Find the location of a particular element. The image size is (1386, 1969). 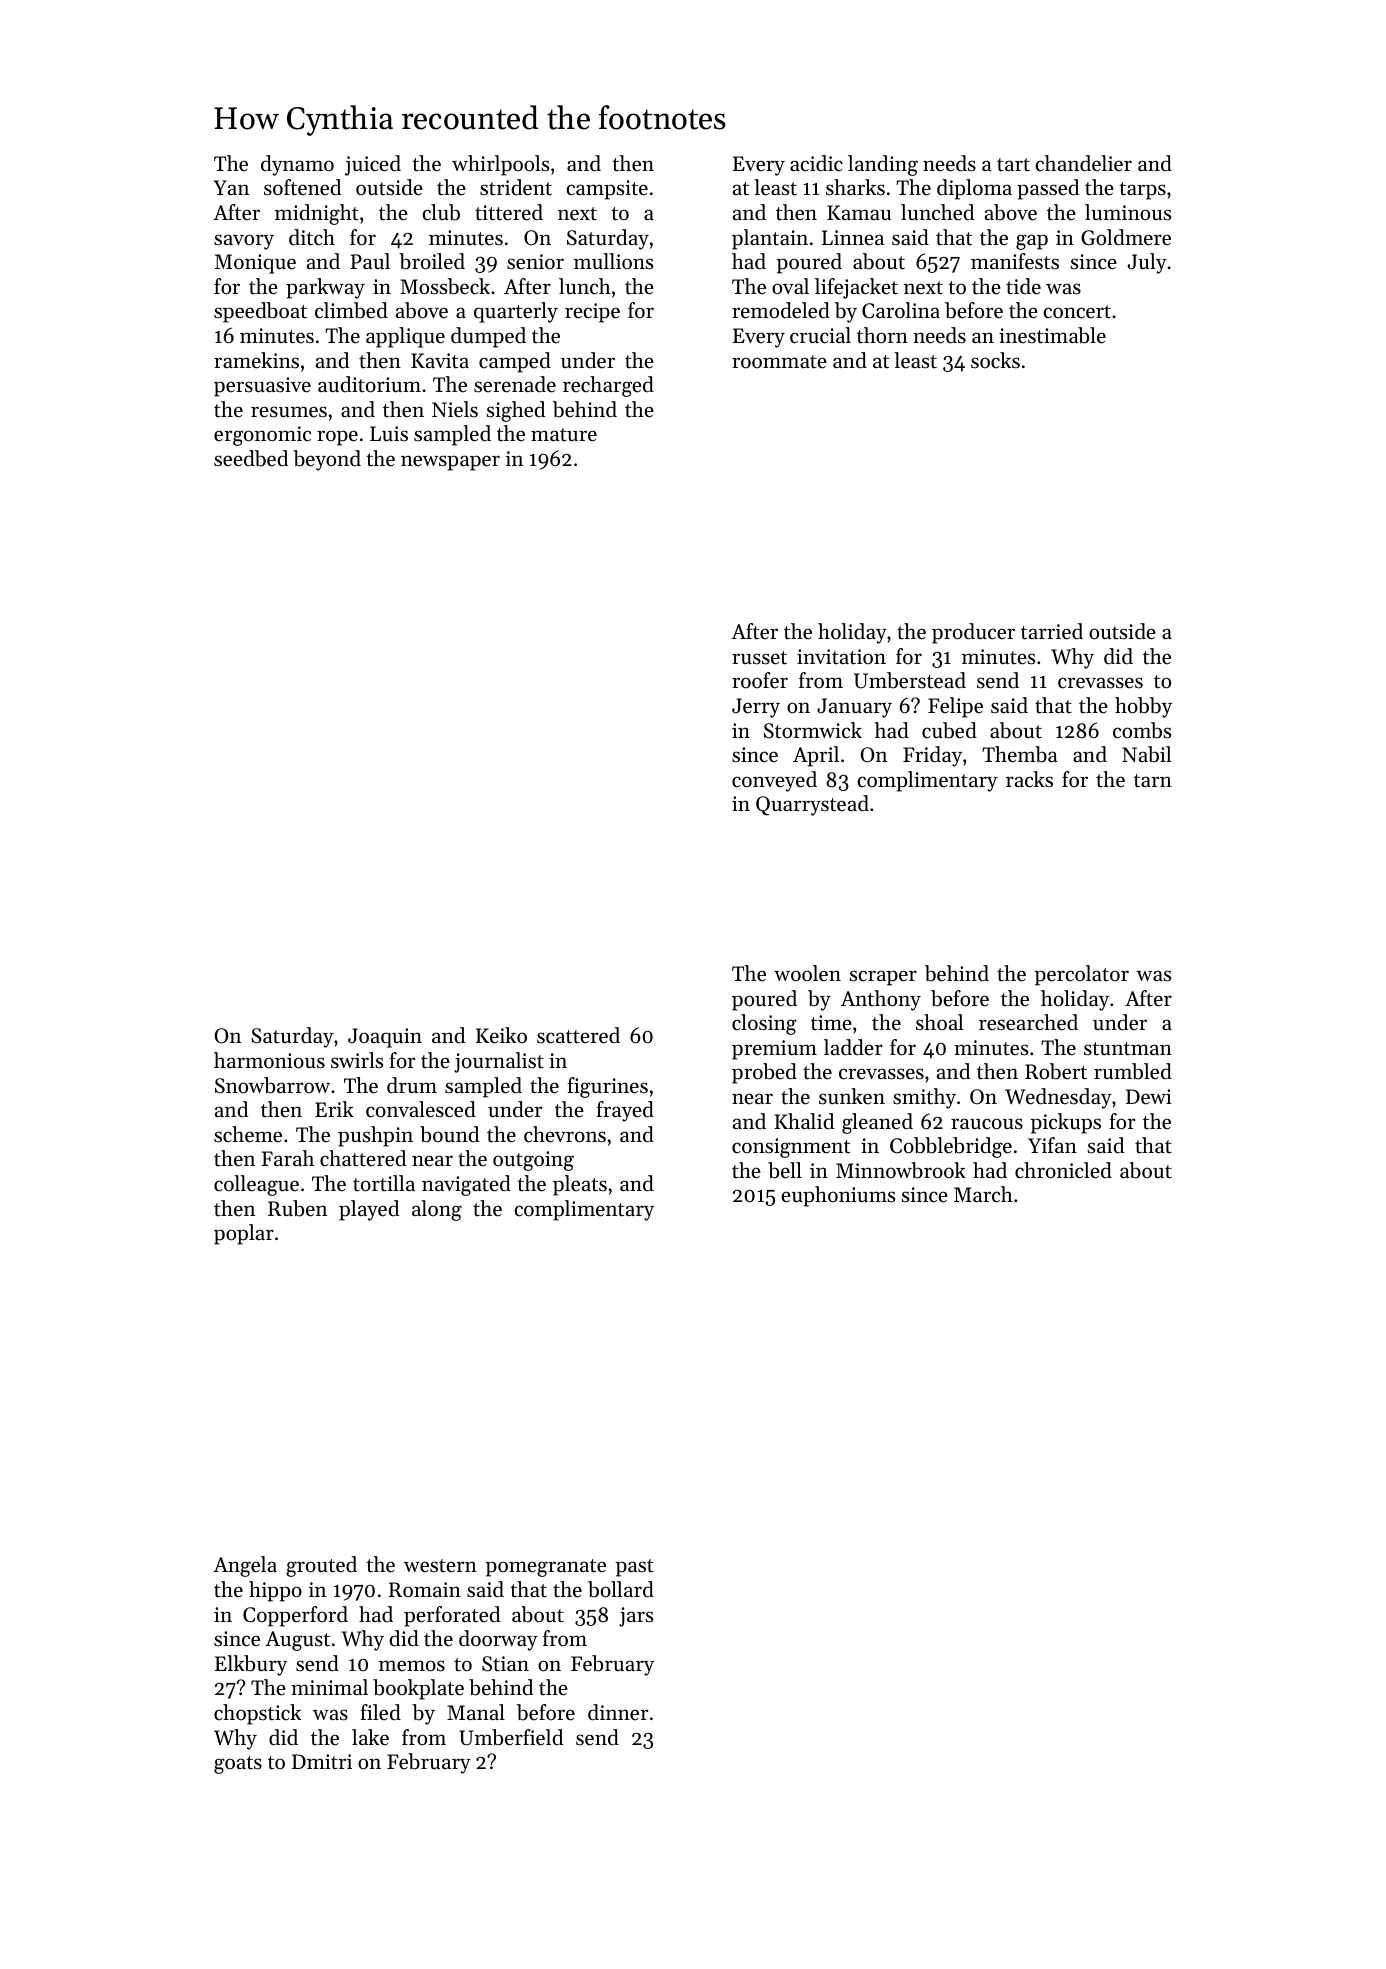

juiced is located at coordinates (373, 165).
